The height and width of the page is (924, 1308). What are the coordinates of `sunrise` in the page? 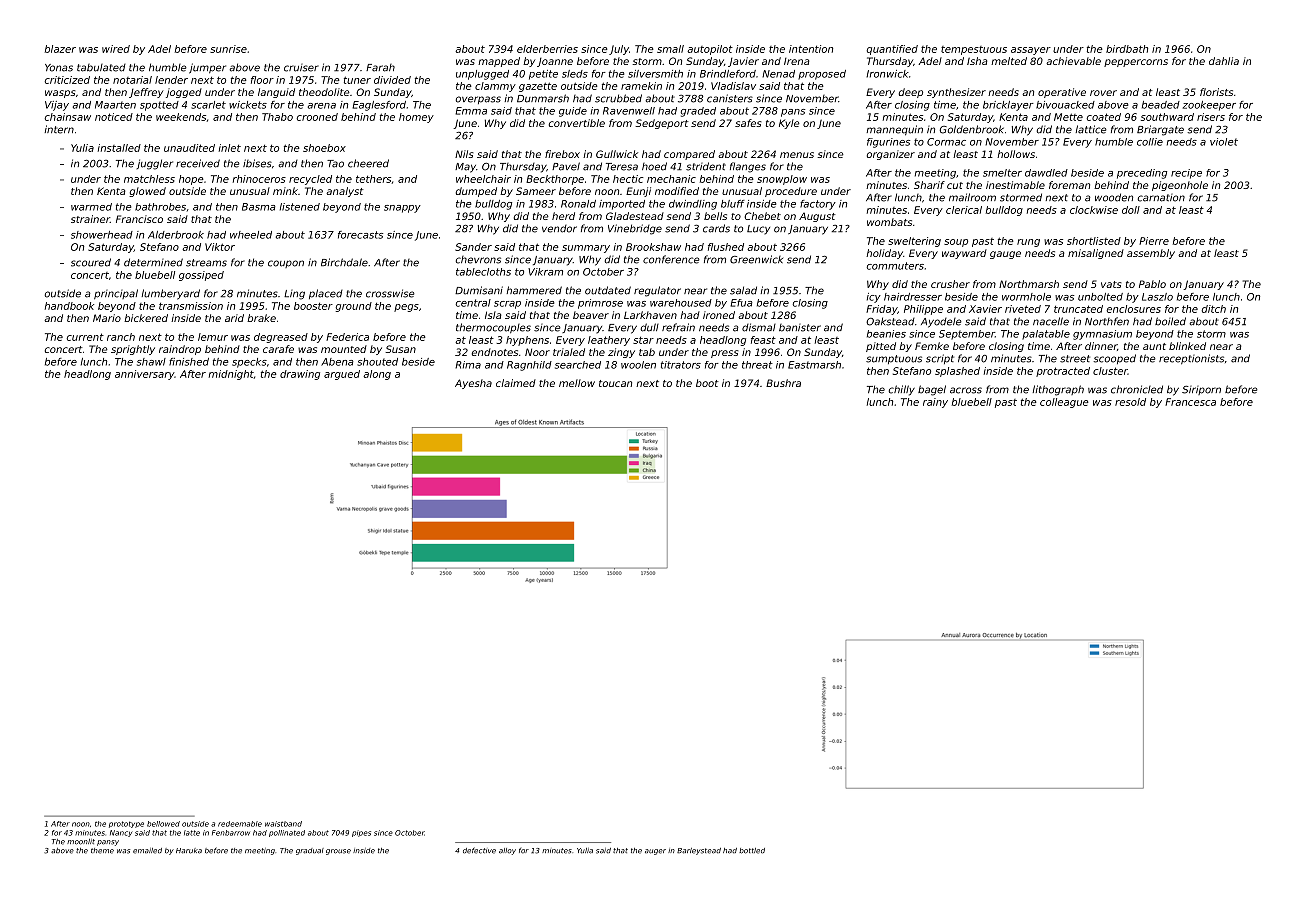 It's located at (228, 49).
